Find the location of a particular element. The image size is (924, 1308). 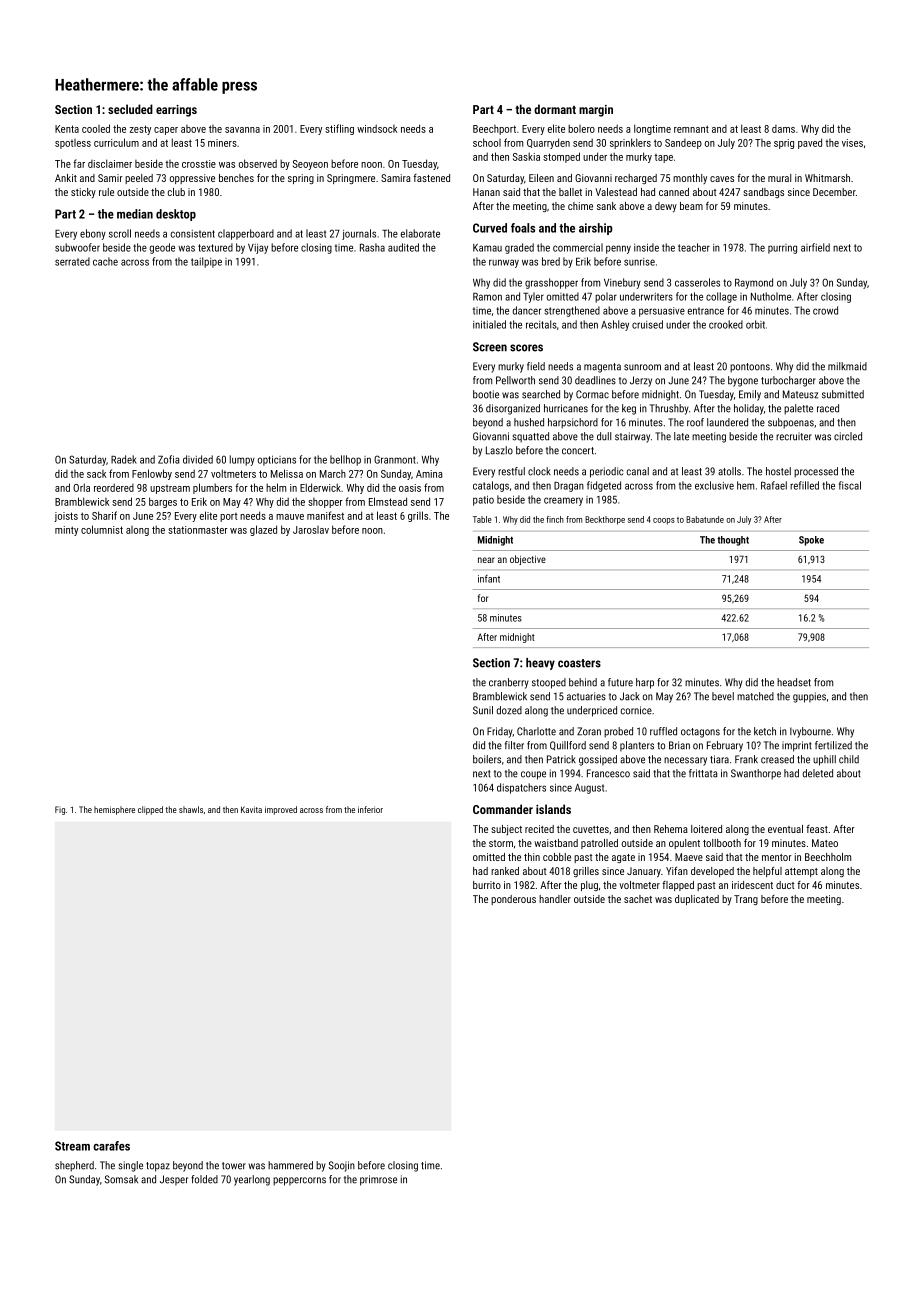

yearlong is located at coordinates (252, 1180).
